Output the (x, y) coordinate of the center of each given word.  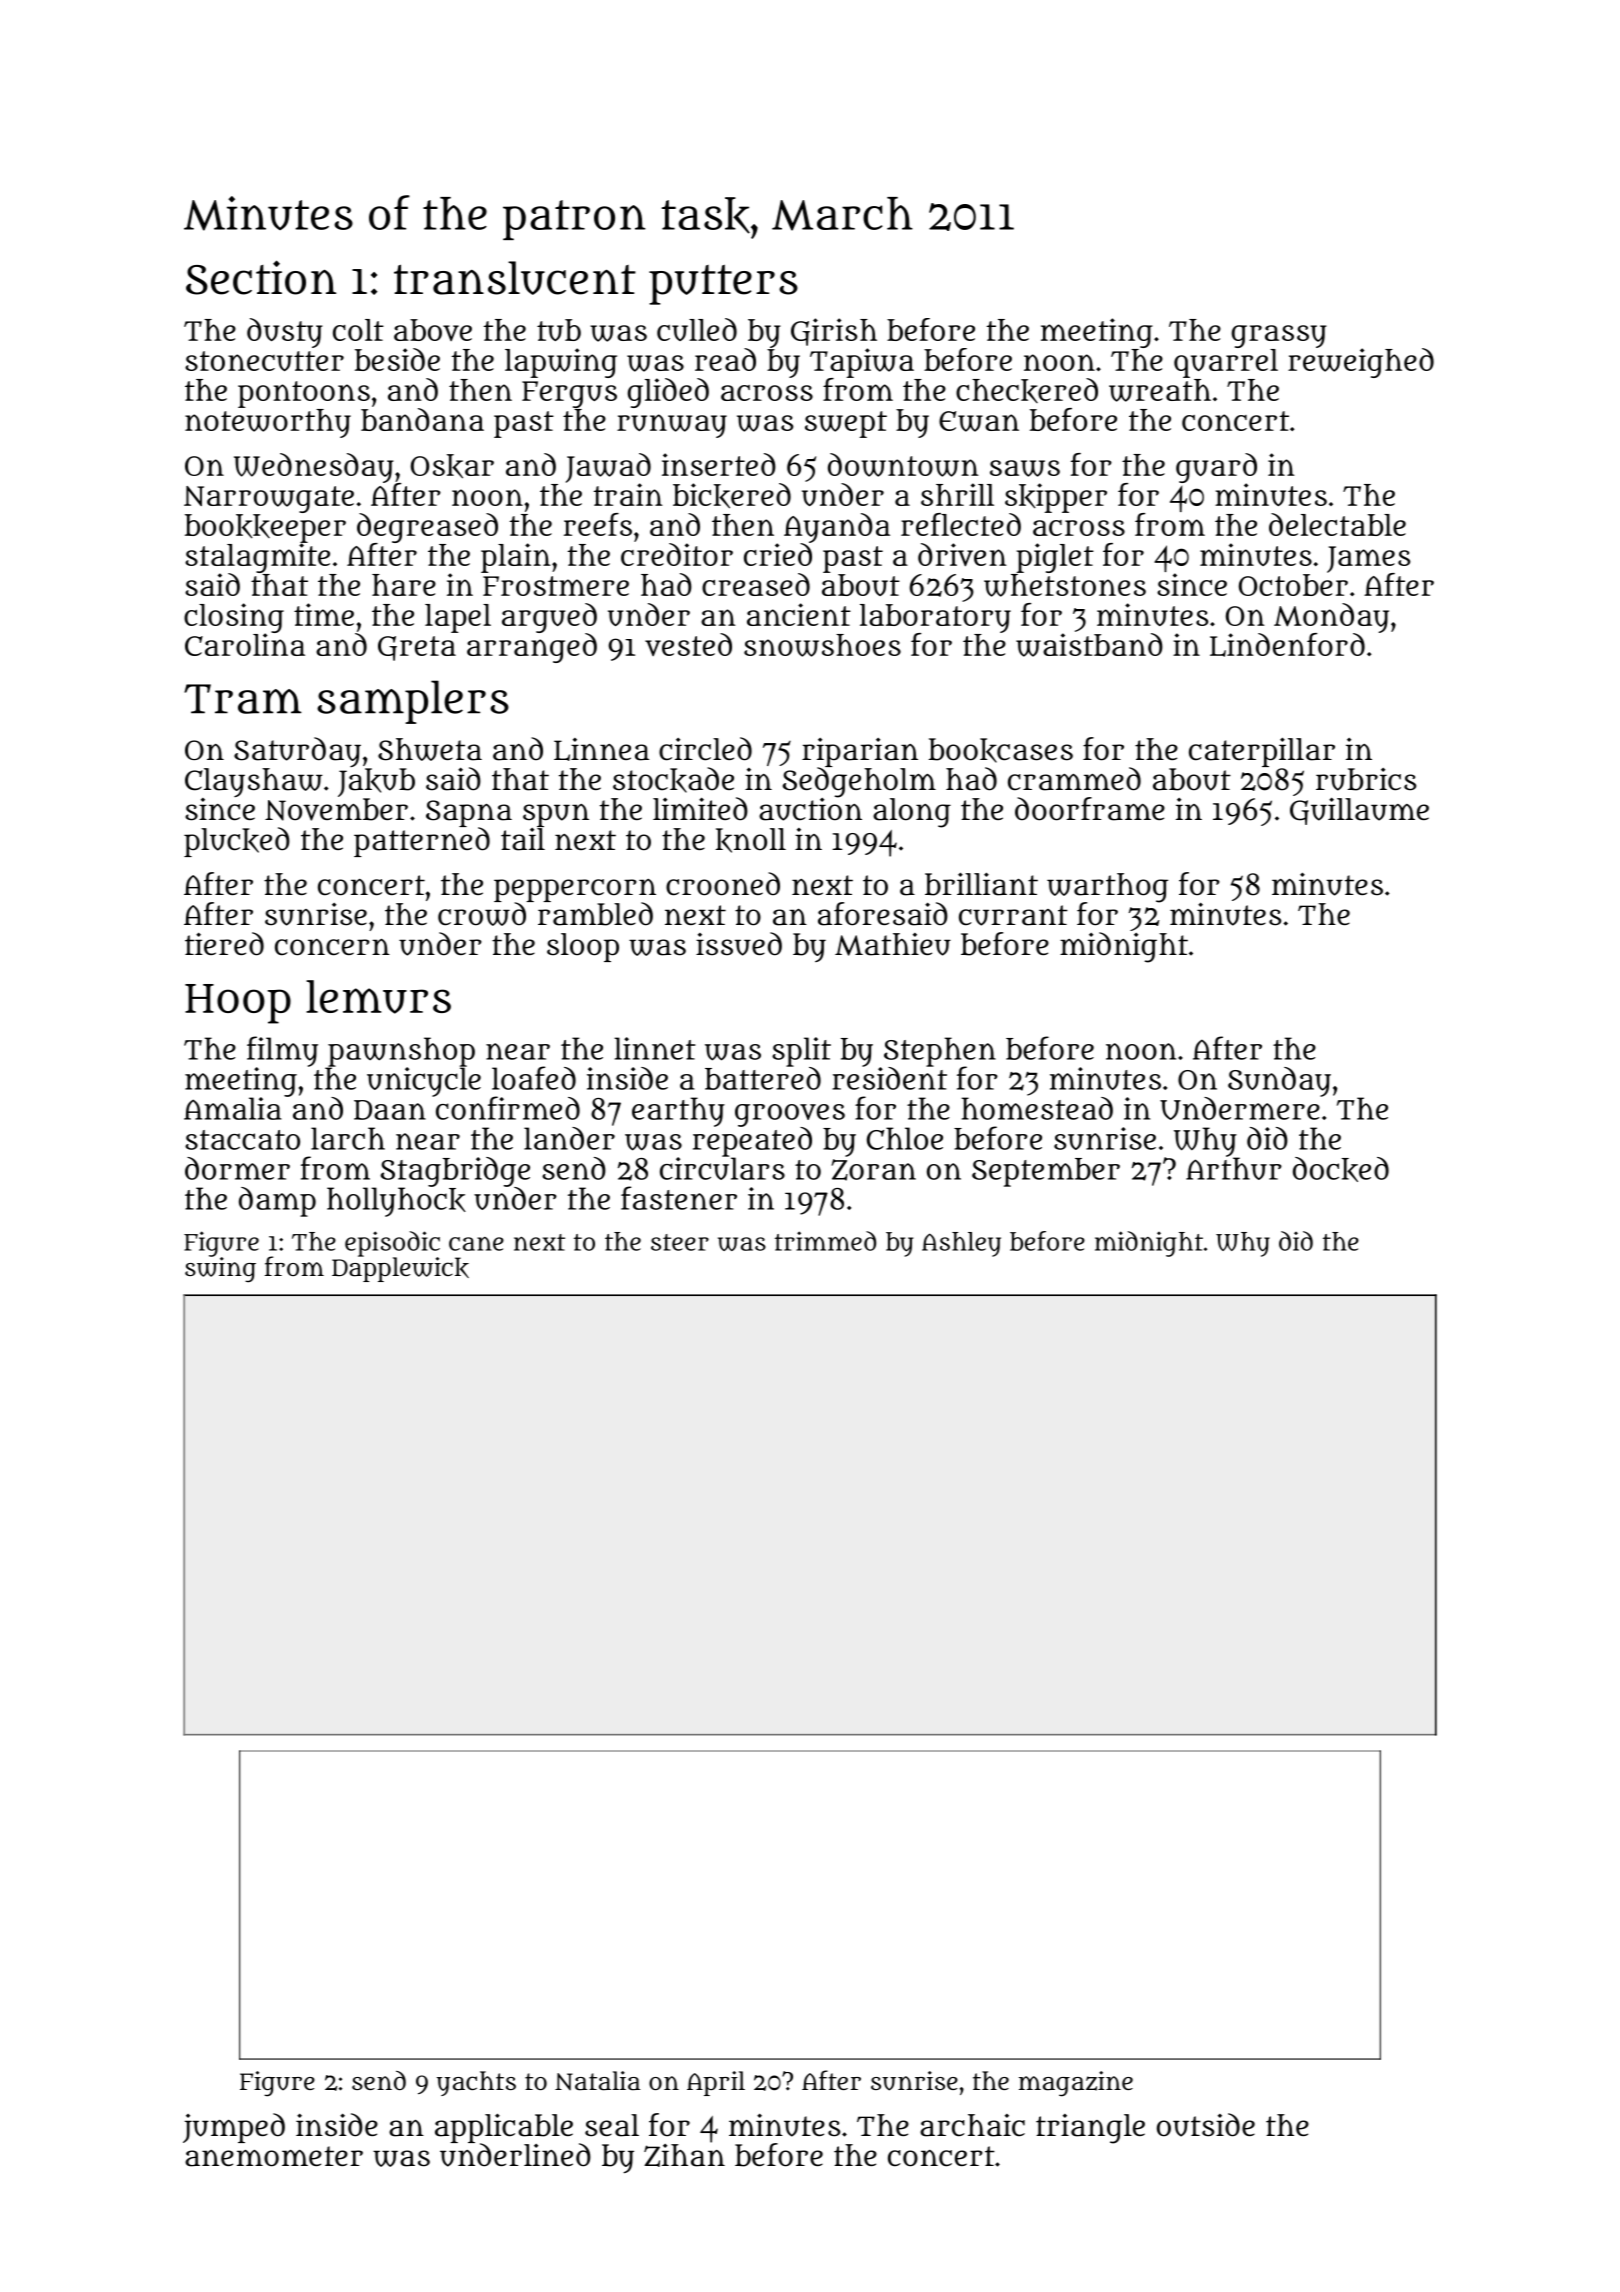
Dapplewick (400, 1269)
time (324, 614)
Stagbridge (455, 1172)
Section (261, 277)
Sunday (1279, 1082)
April (716, 2083)
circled (705, 749)
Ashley (961, 1244)
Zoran (874, 1170)
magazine (1076, 2084)
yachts (476, 2083)
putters (723, 285)
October (1293, 585)
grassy (1279, 336)
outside (1206, 2125)
